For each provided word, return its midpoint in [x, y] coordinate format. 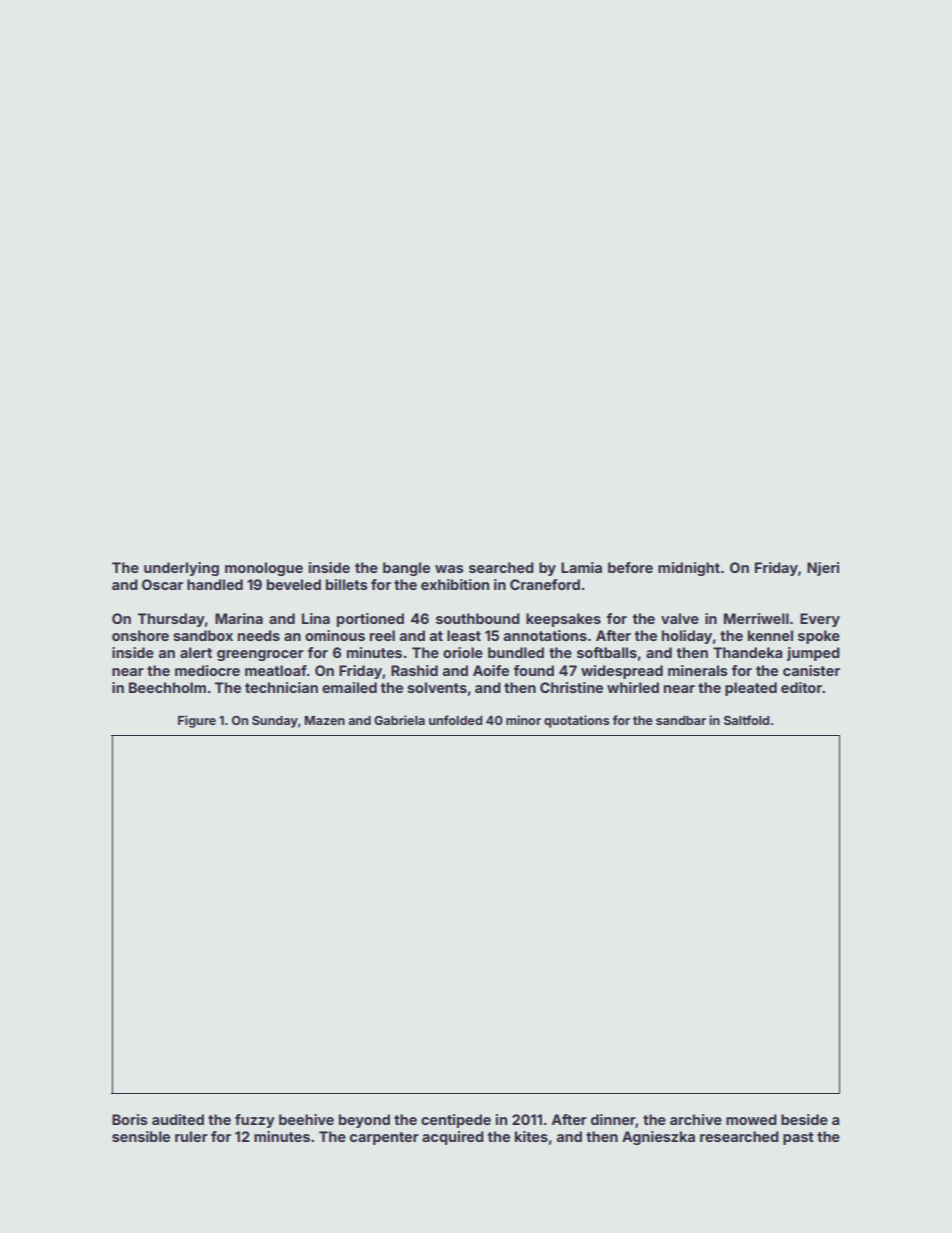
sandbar [681, 720]
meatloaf [276, 670]
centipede [456, 1121]
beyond [364, 1121]
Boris [130, 1119]
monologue [264, 569]
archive [696, 1119]
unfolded [455, 720]
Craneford [545, 584]
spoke [819, 637]
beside [804, 1119]
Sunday [275, 722]
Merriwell [756, 618]
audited [178, 1119]
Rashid [414, 670]
